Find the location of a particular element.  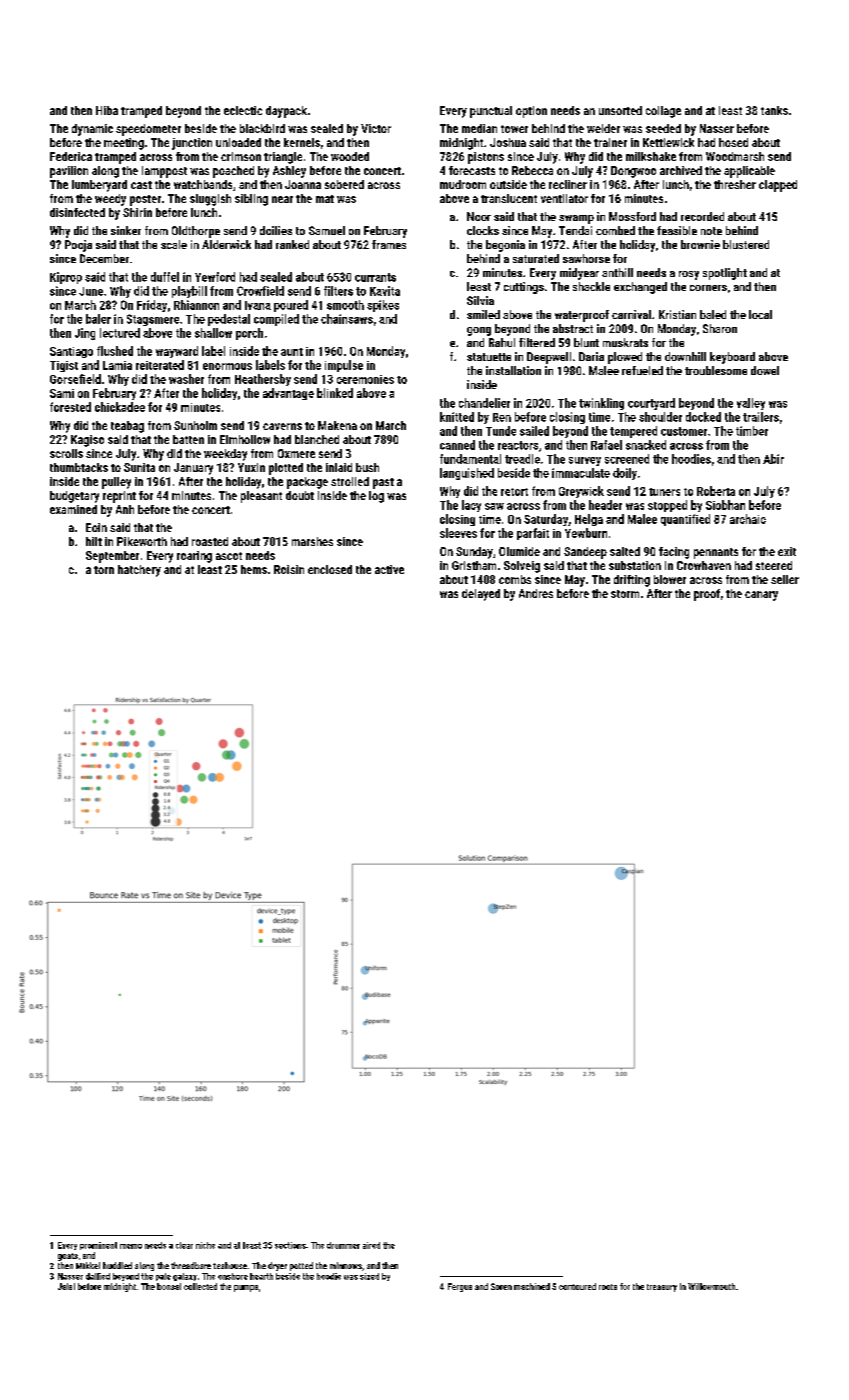

strolled is located at coordinates (350, 481).
